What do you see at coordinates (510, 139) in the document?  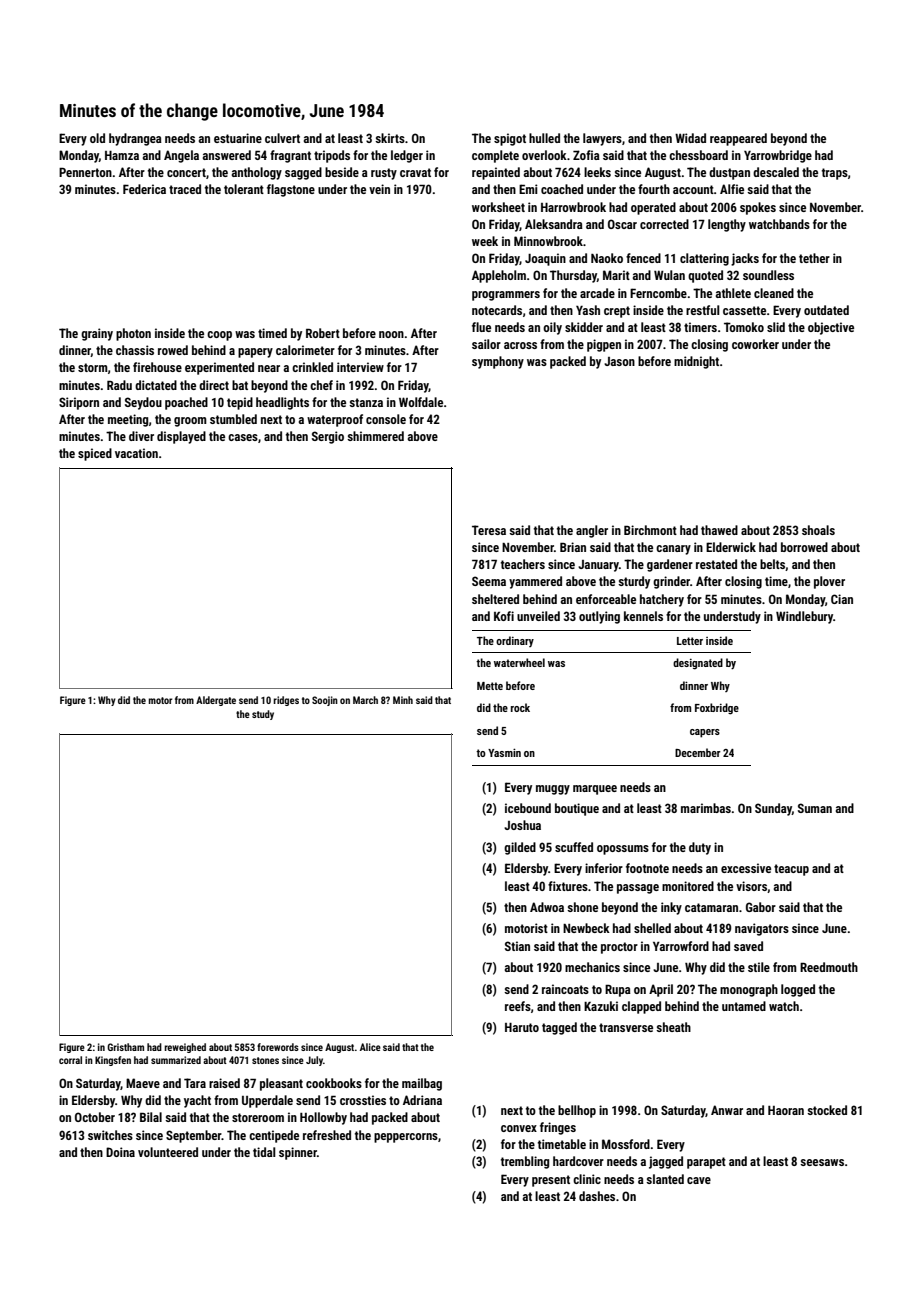 I see `spigot` at bounding box center [510, 139].
